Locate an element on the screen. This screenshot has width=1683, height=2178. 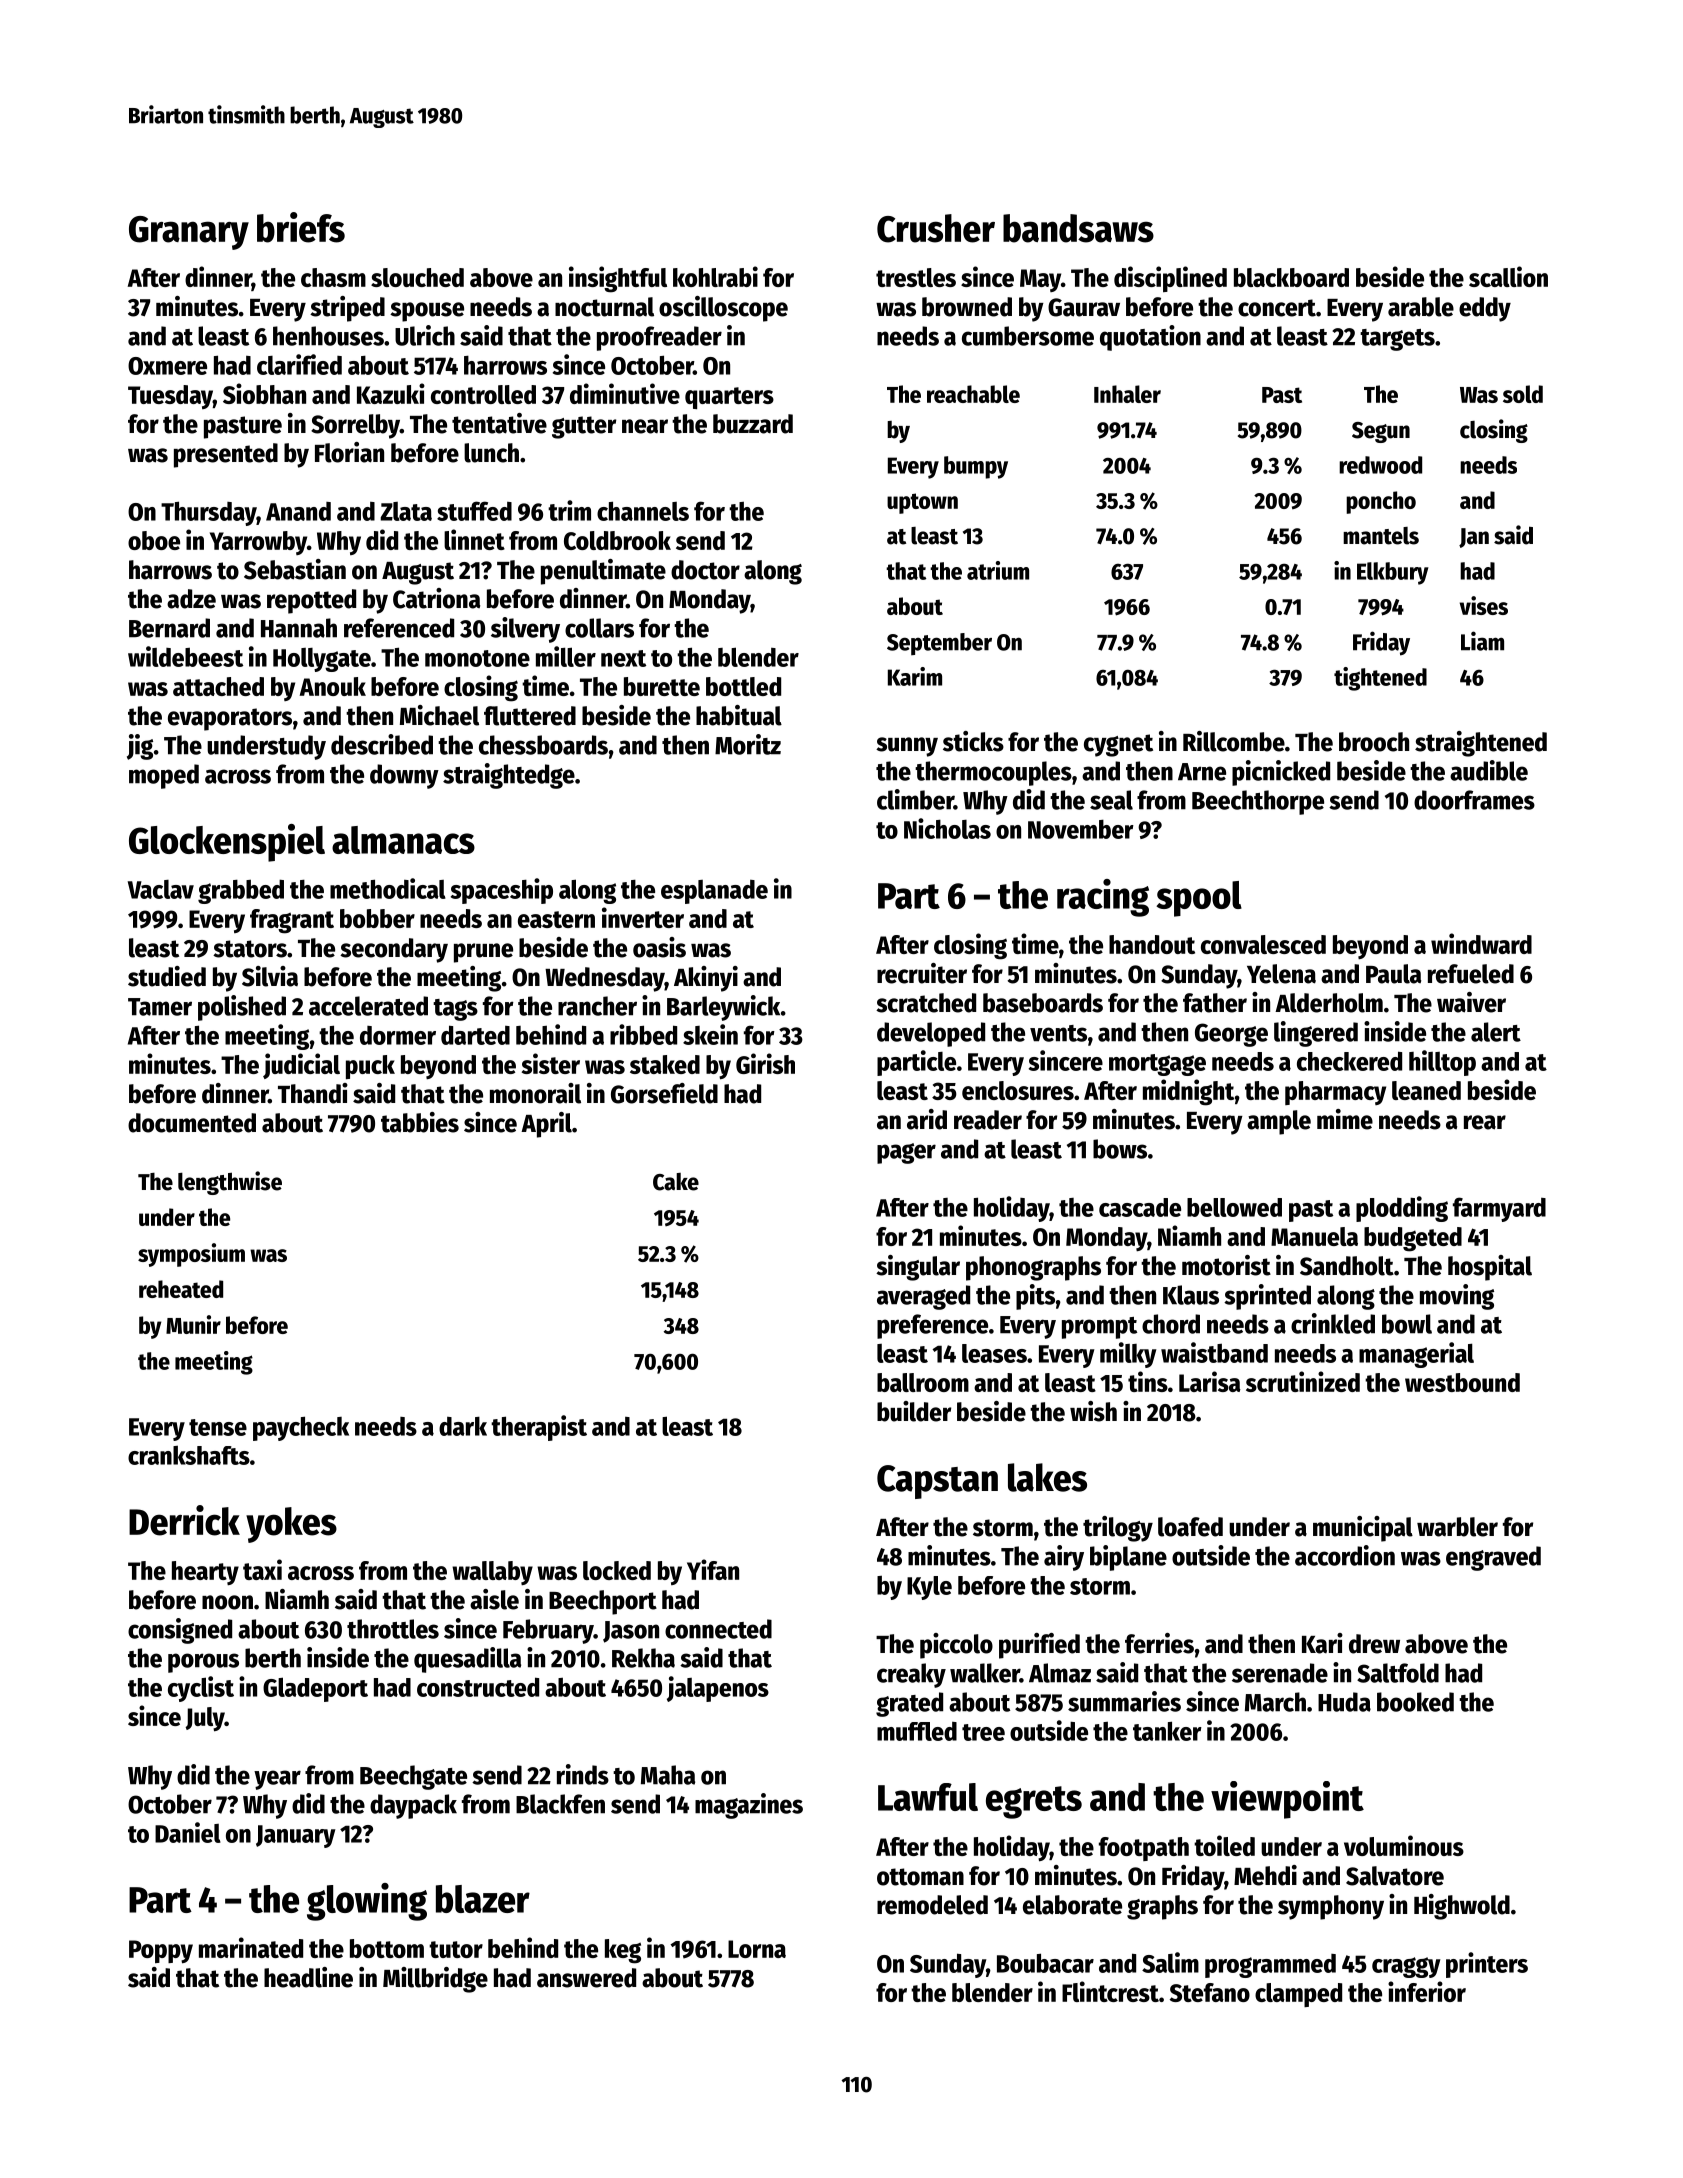
blackboard is located at coordinates (1291, 277).
